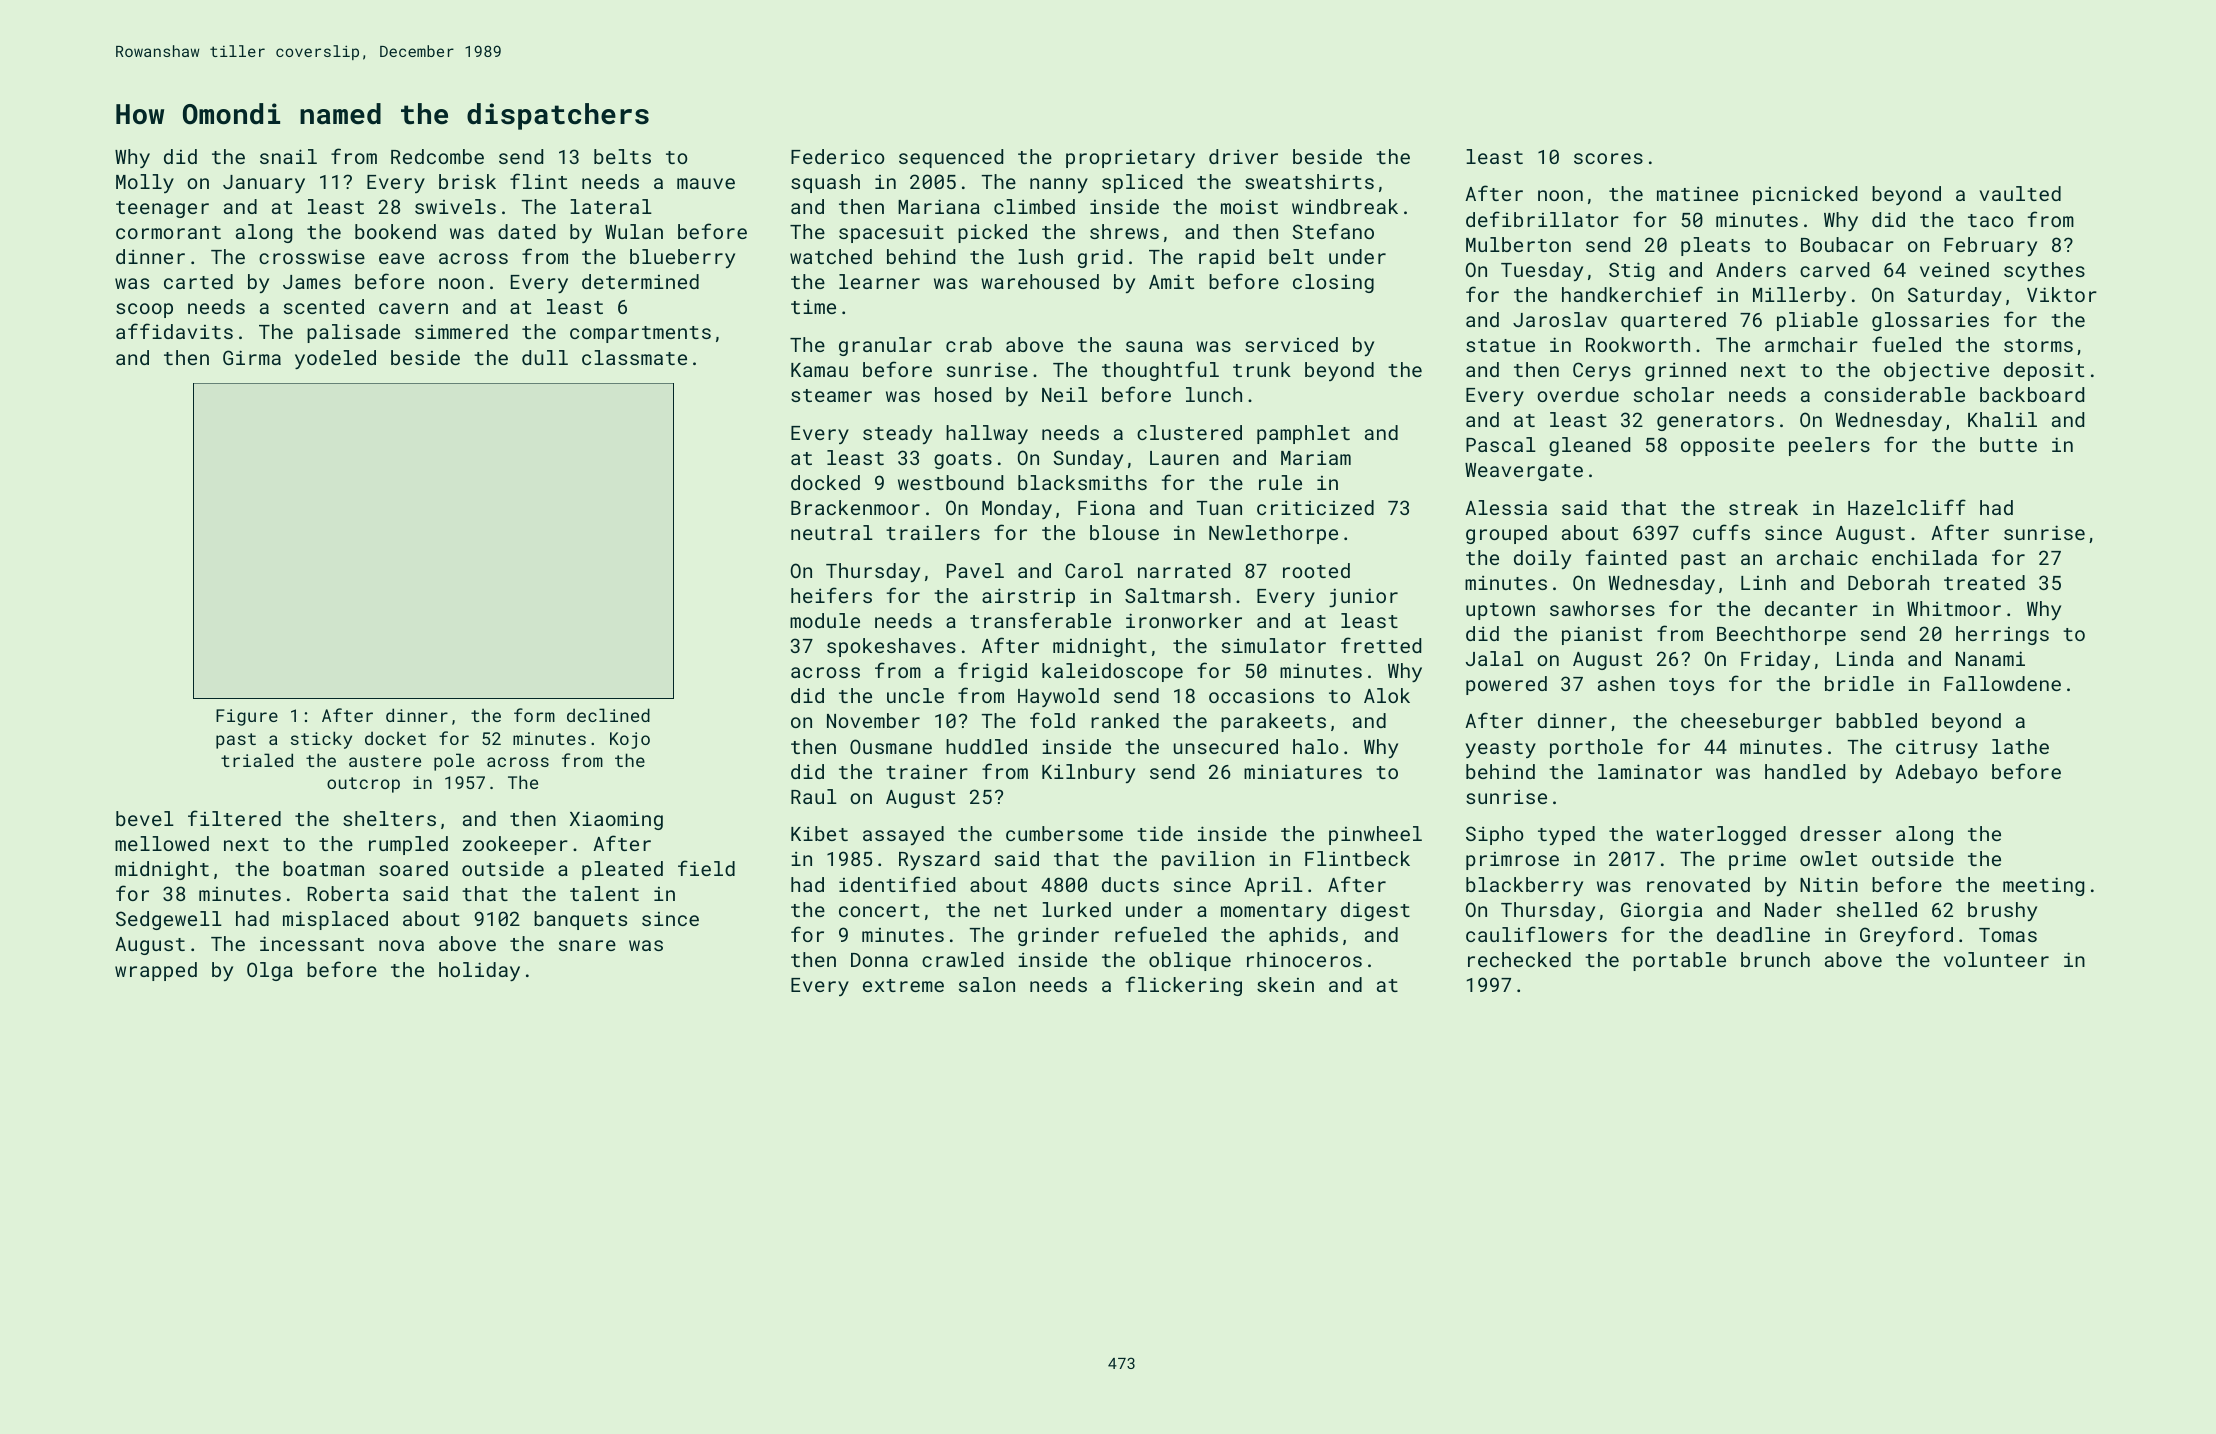  Describe the element at coordinates (2002, 683) in the document. I see `Fallowdene` at that location.
